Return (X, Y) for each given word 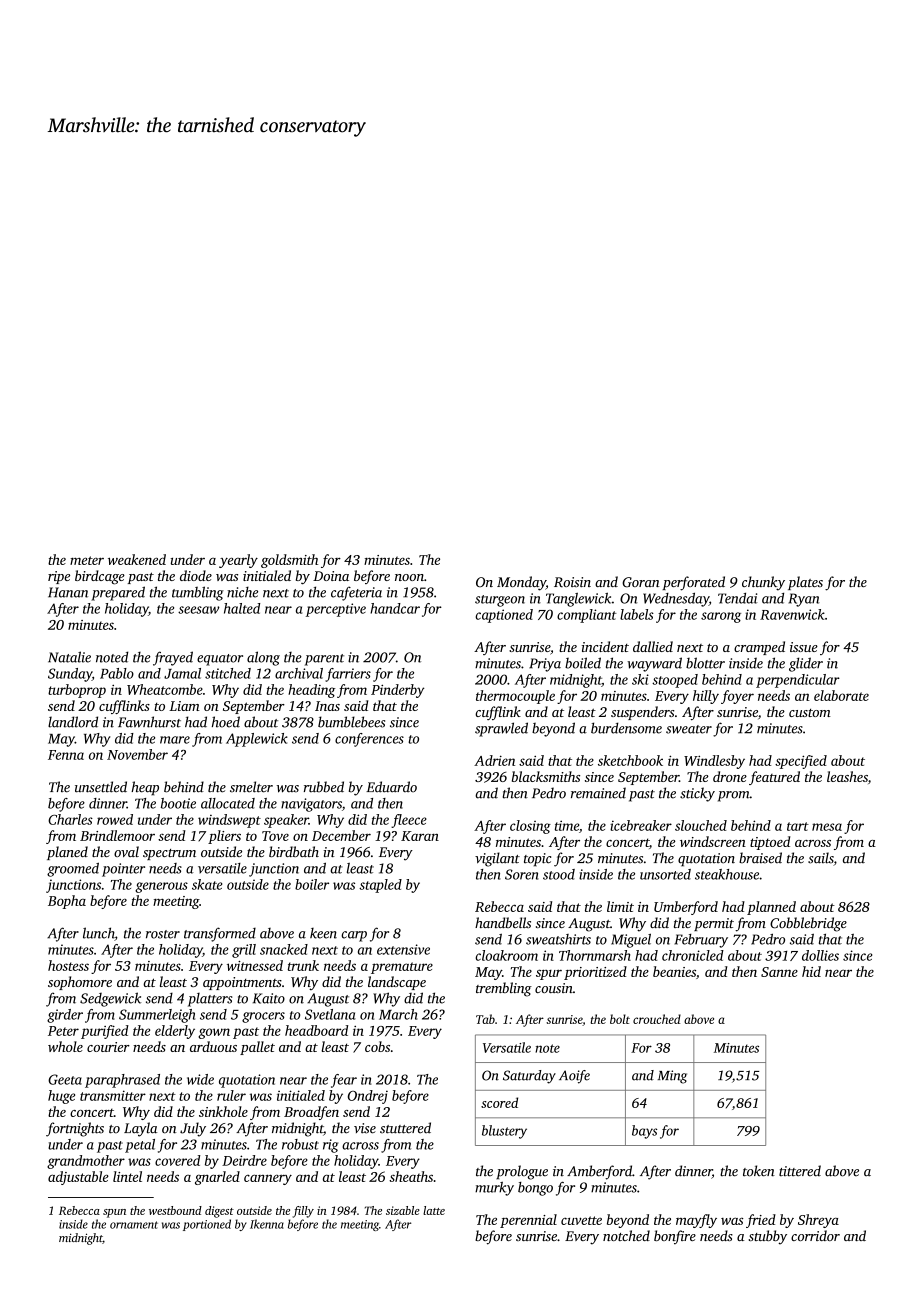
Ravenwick (792, 614)
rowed (115, 819)
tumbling (198, 593)
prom (734, 796)
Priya (545, 665)
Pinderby (397, 691)
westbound (175, 1210)
